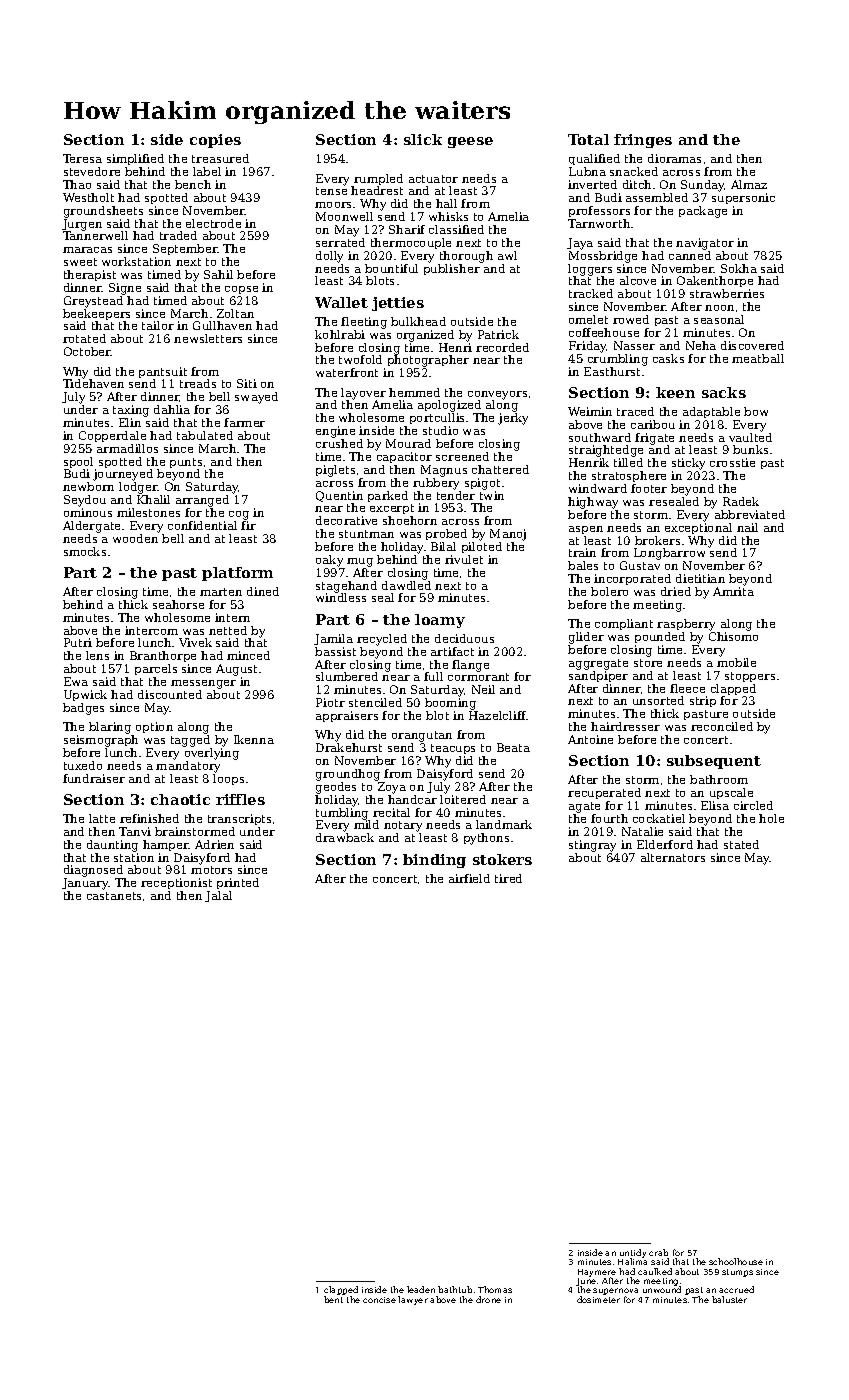 The width and height of the document is (849, 1400). What do you see at coordinates (433, 676) in the document?
I see `full` at bounding box center [433, 676].
